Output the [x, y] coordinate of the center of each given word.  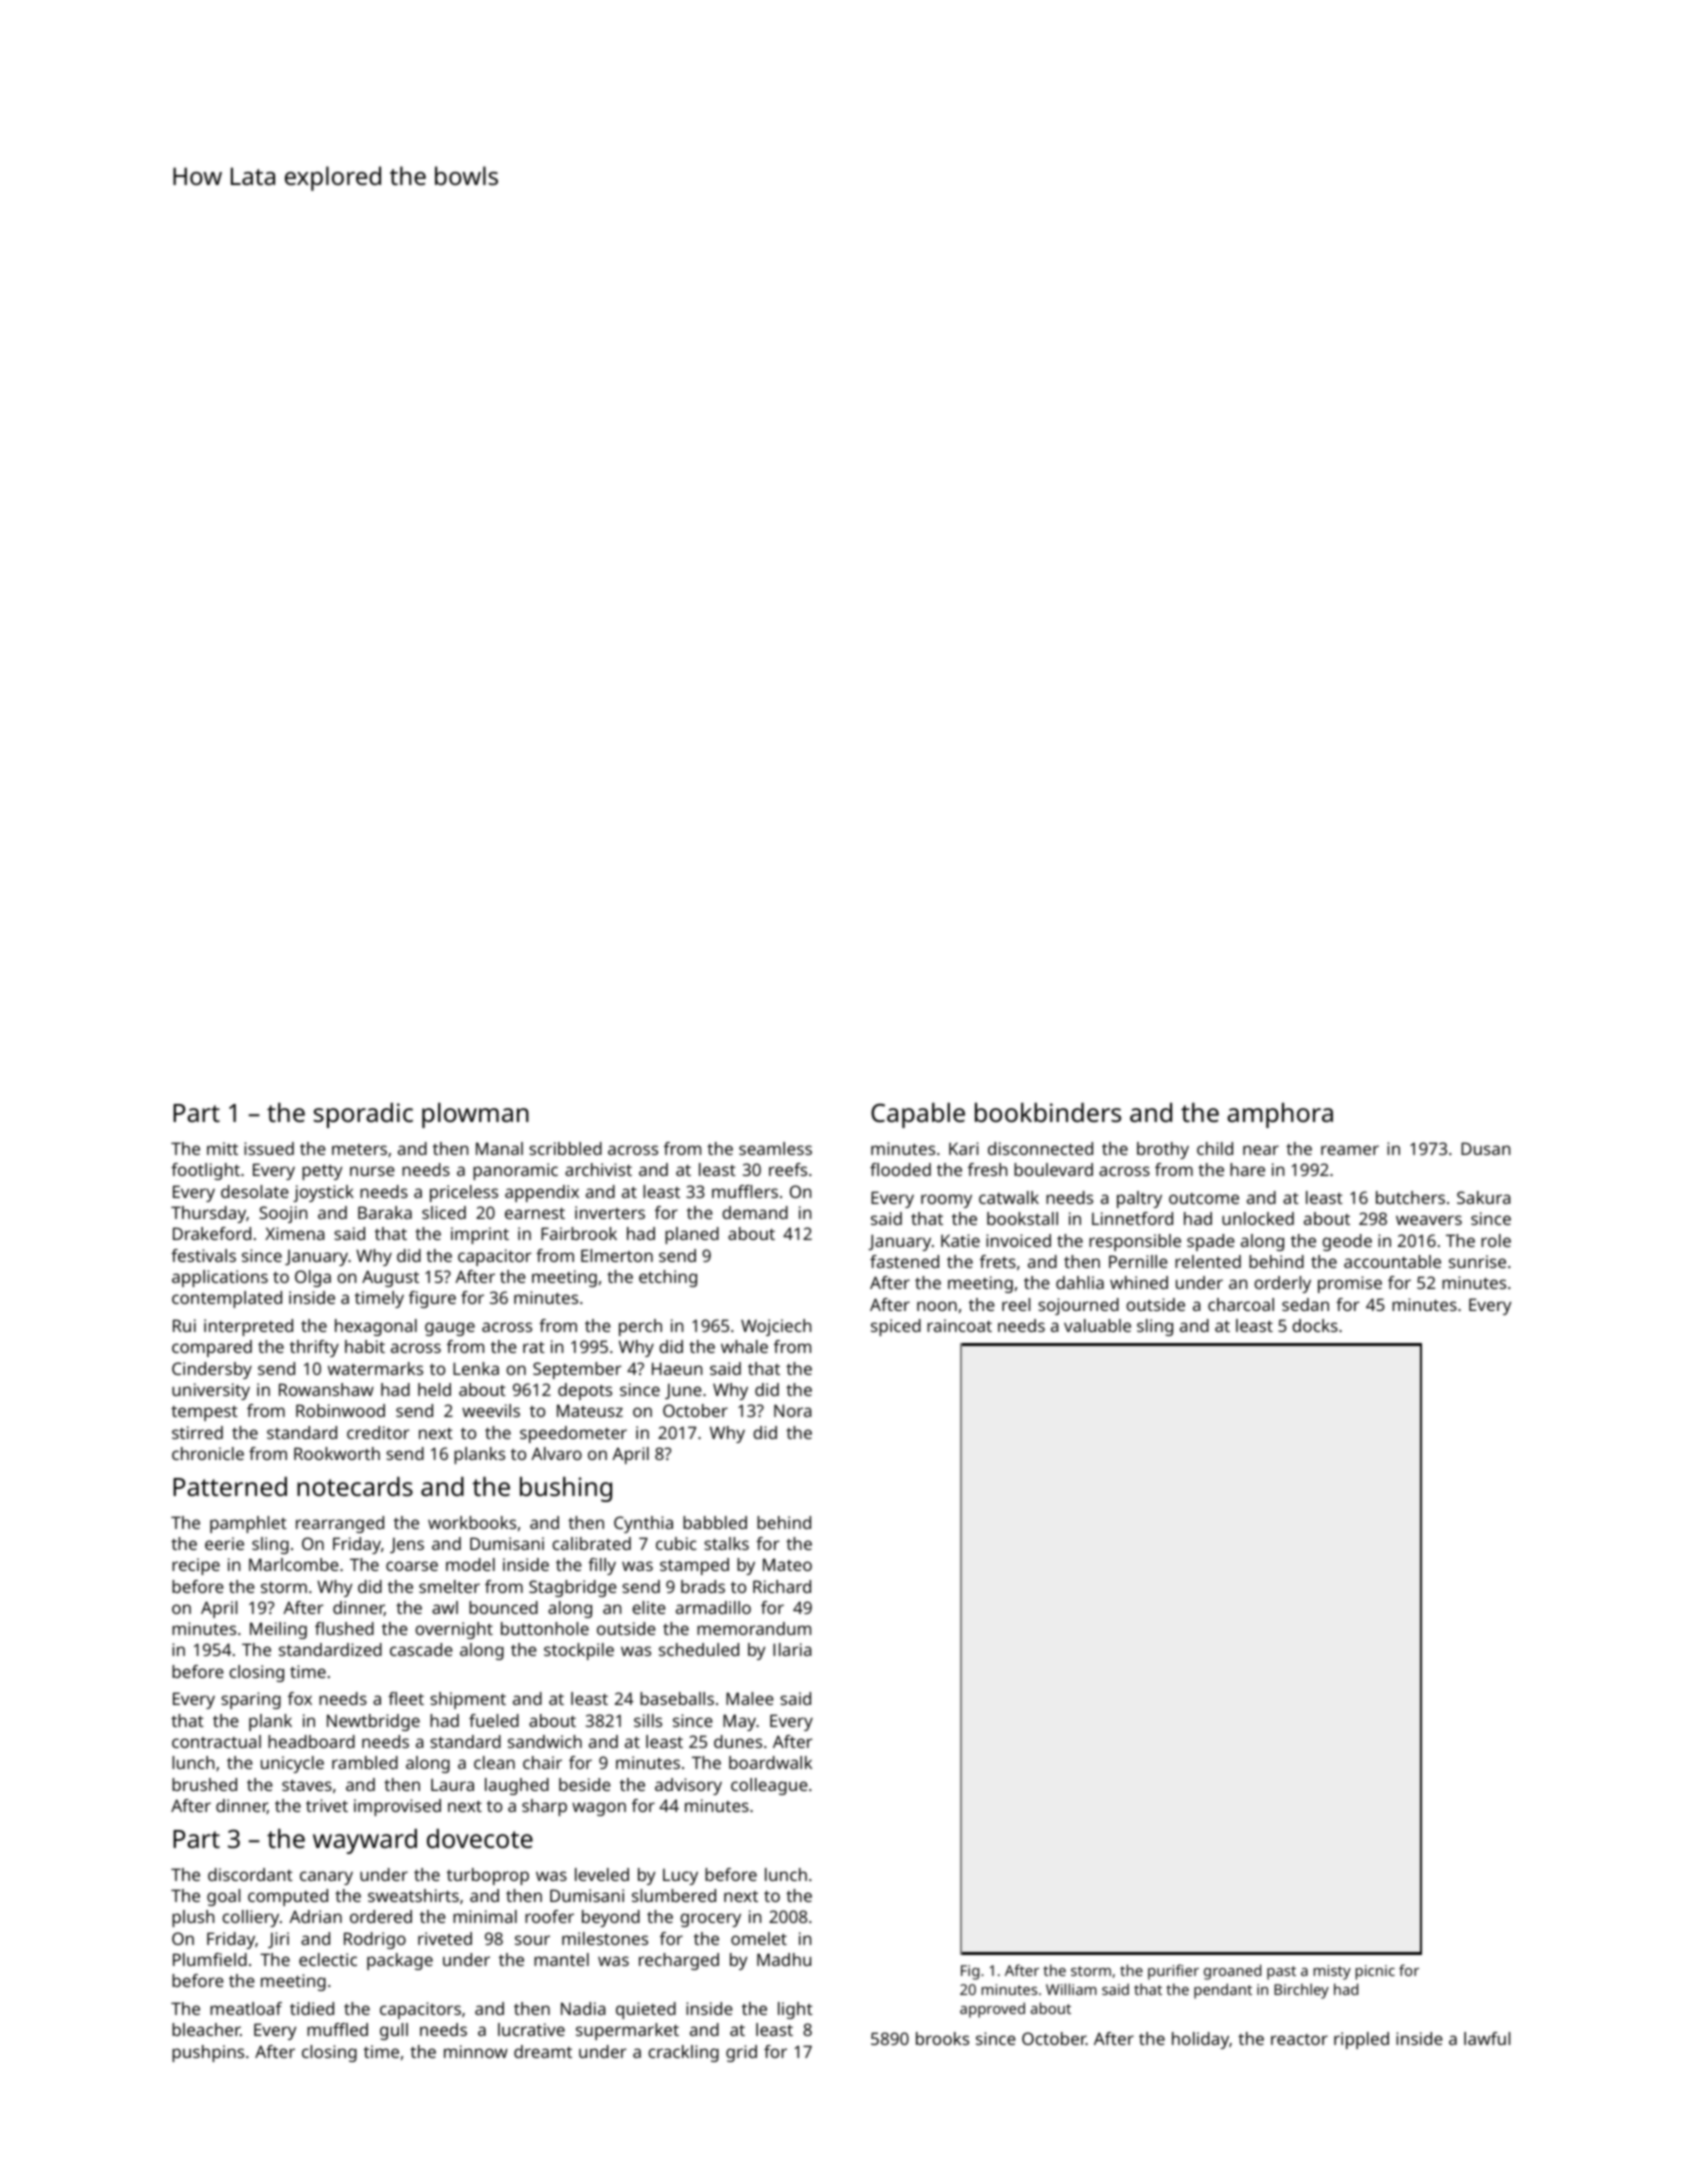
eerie [224, 1543]
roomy [946, 1201]
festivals [203, 1255]
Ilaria [792, 1649]
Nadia [583, 2008]
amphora [1280, 1115]
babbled [715, 1522]
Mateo [787, 1564]
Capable [918, 1115]
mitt [222, 1148]
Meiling [278, 1630]
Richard [782, 1586]
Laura [452, 1784]
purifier [1173, 1972]
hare [1247, 1169]
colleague [769, 1786]
